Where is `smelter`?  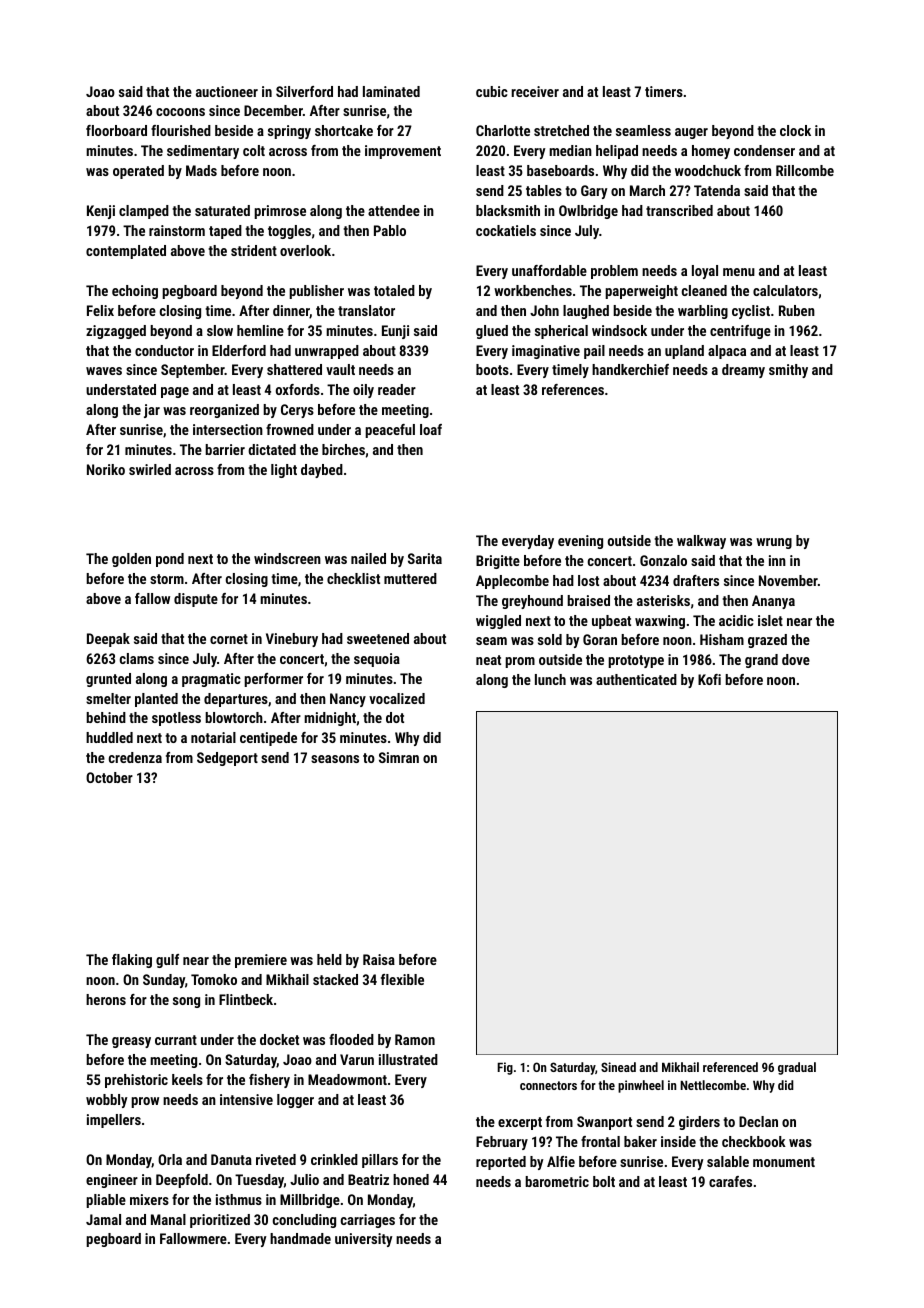
smelter is located at coordinates (108, 698).
